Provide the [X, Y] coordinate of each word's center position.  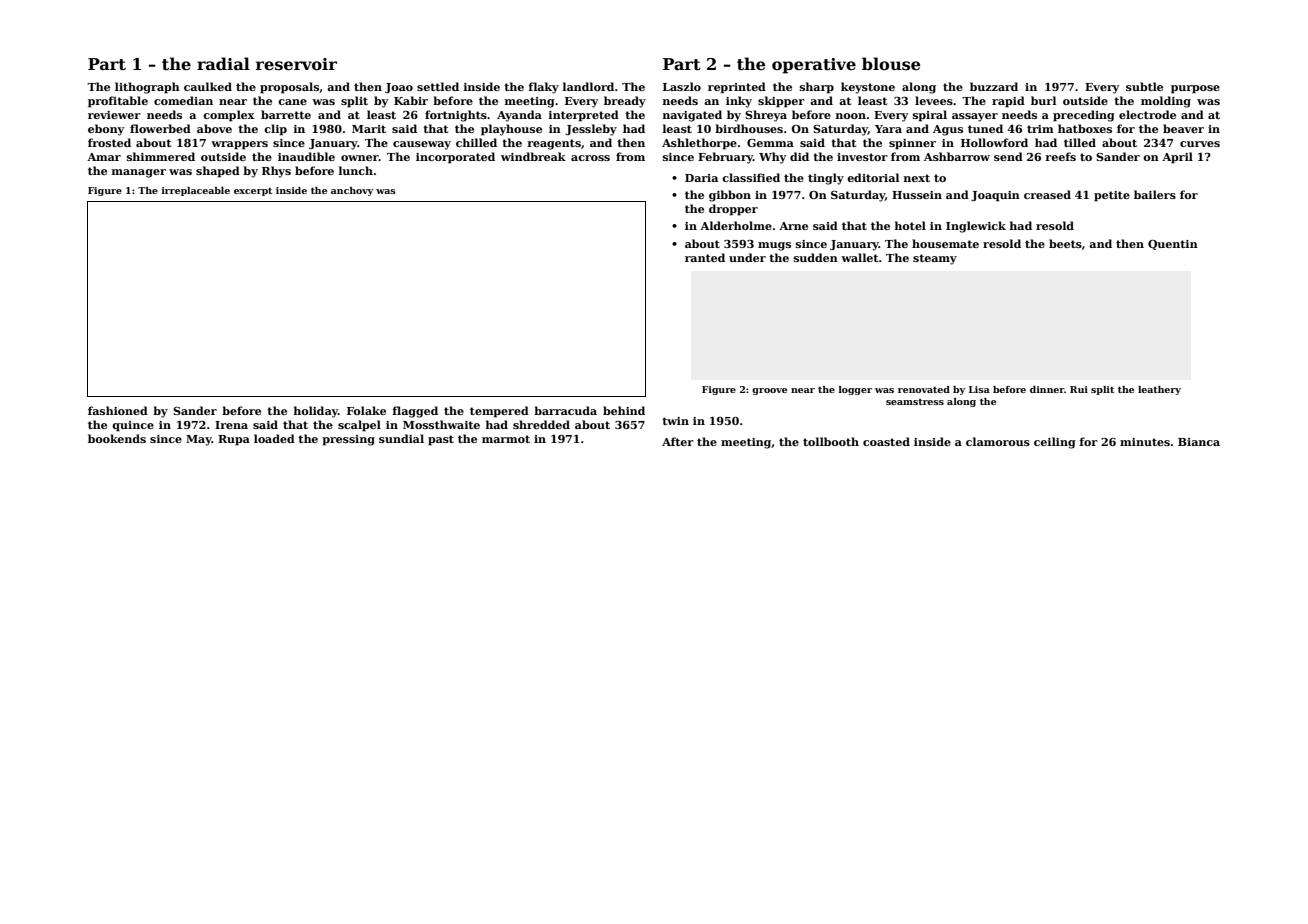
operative [814, 66]
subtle [1144, 86]
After [678, 441]
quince [133, 426]
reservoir [296, 64]
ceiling [1055, 443]
